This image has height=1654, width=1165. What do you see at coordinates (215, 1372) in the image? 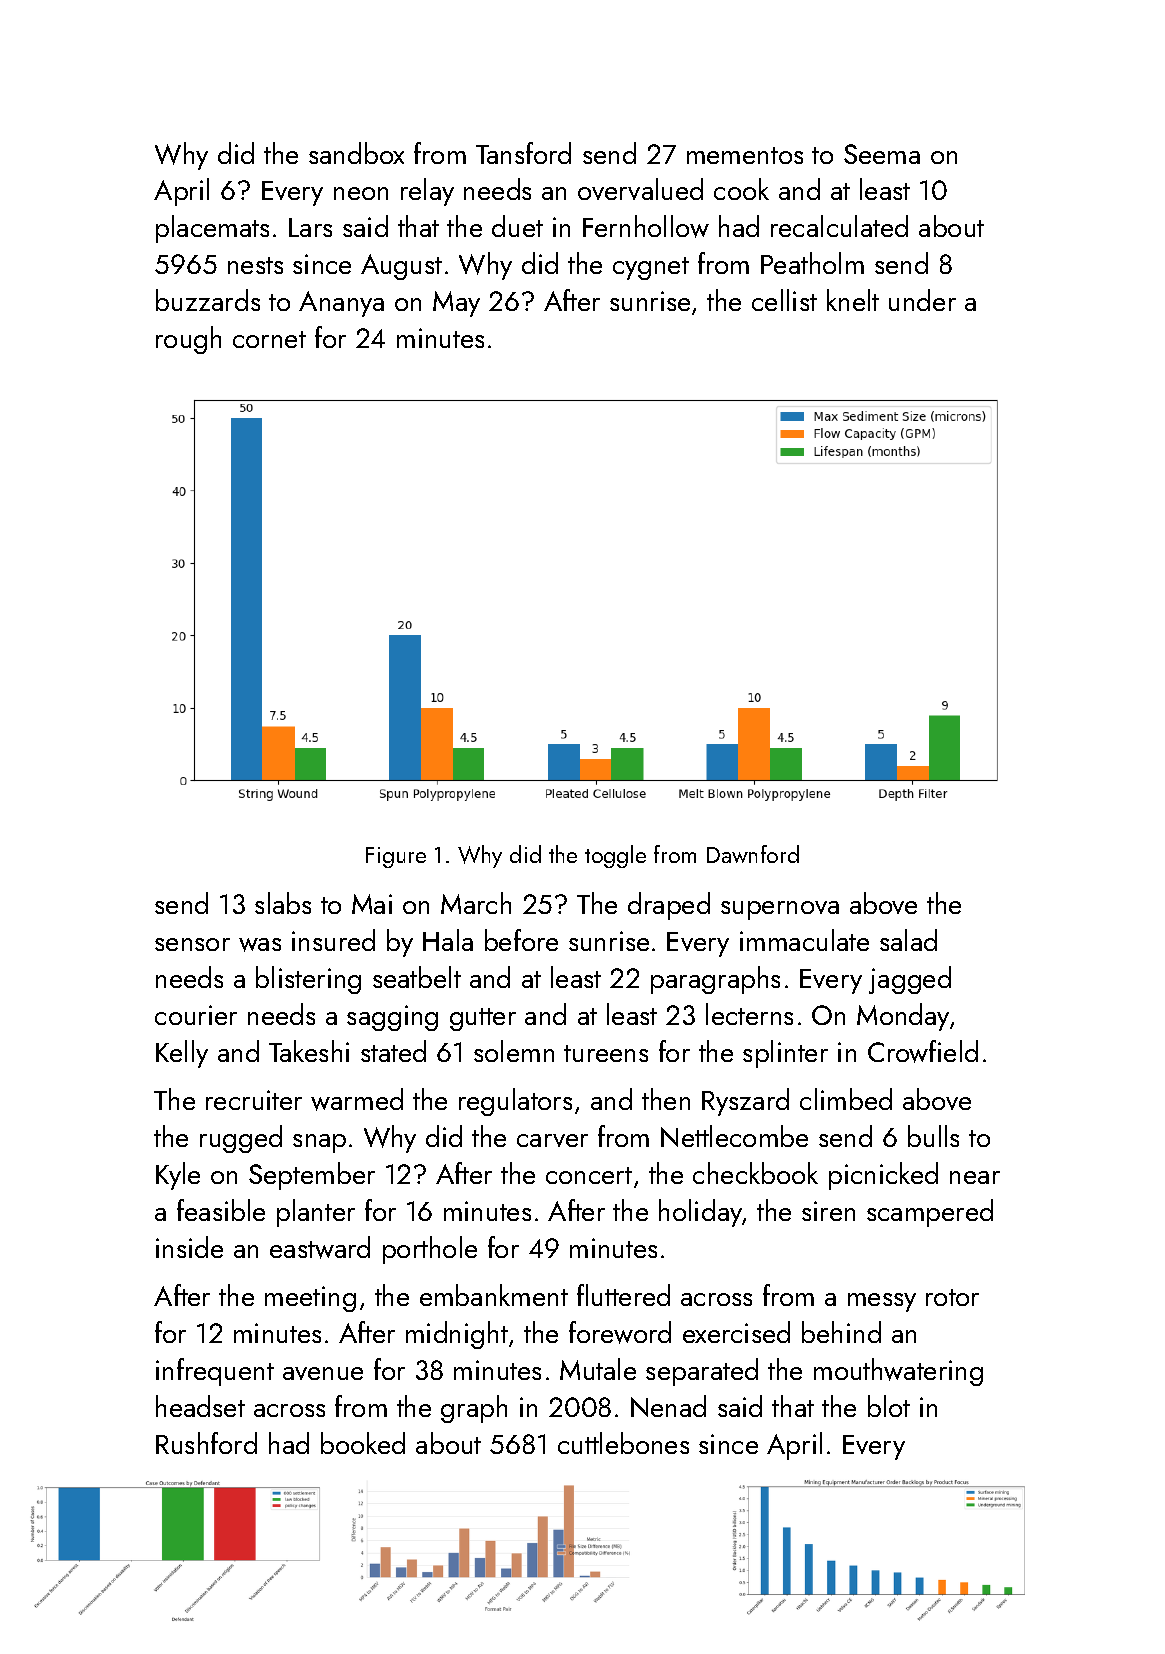
I see `infrequent` at bounding box center [215, 1372].
